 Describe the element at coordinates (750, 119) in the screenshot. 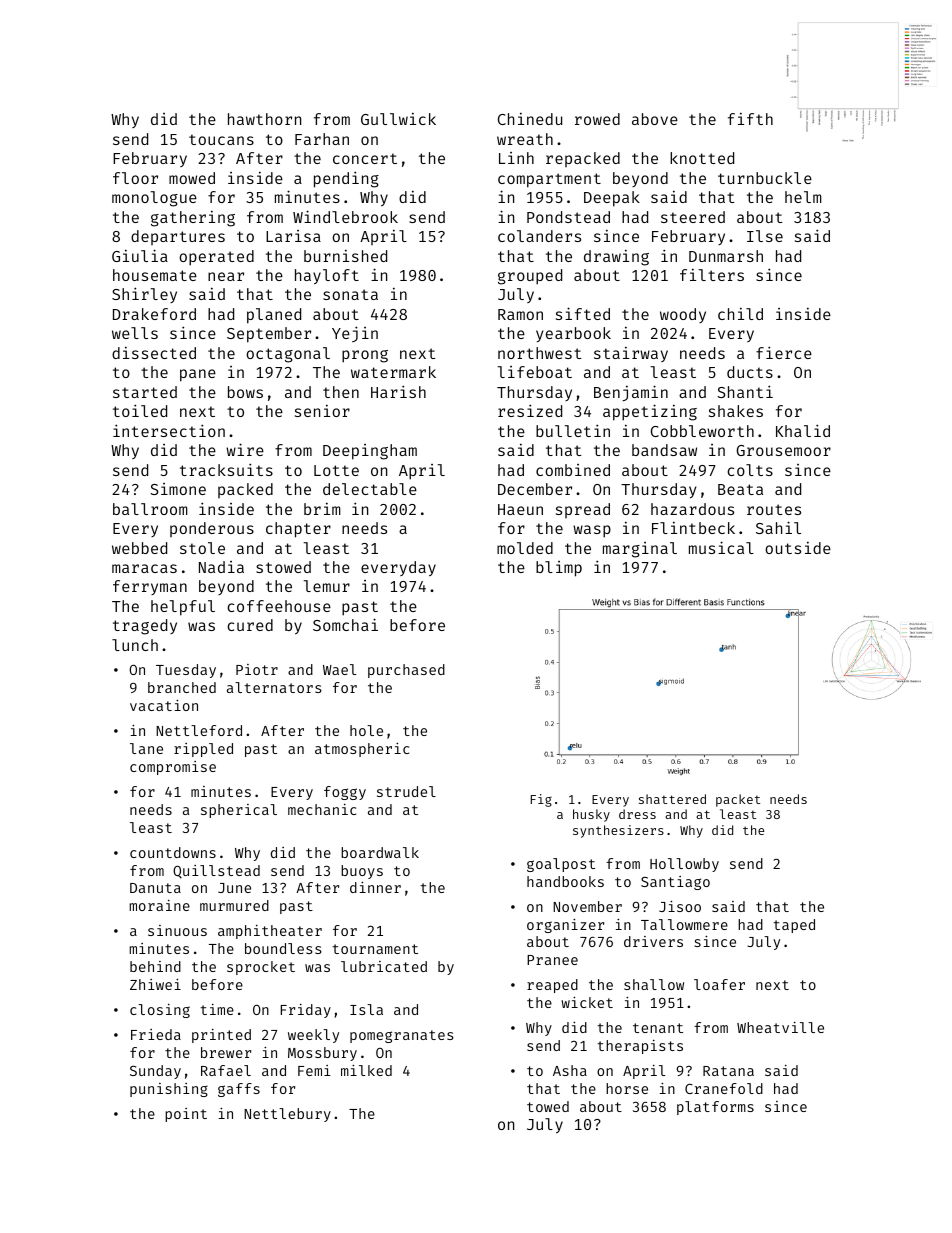

I see `fifth` at that location.
